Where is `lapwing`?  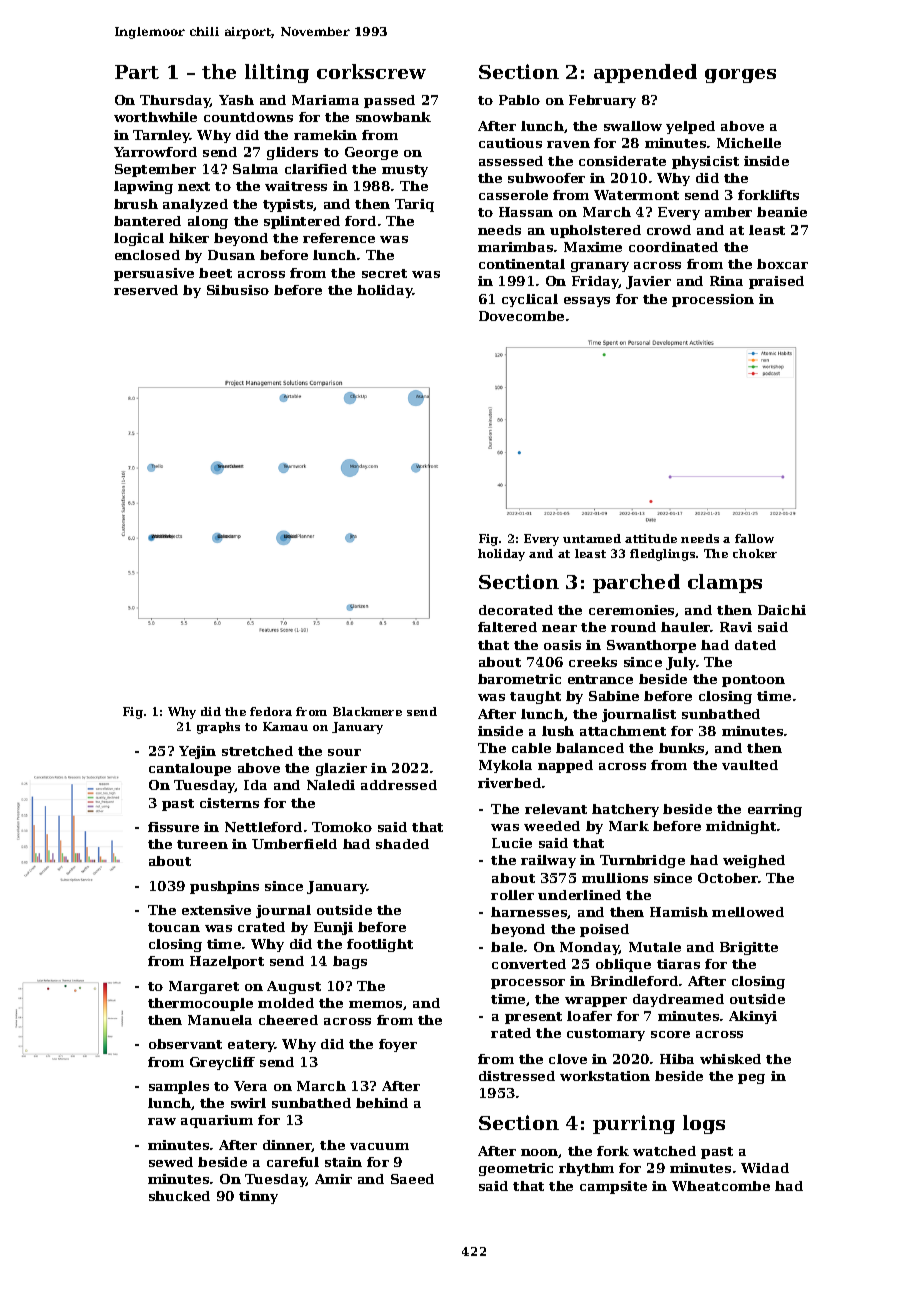 lapwing is located at coordinates (143, 187).
